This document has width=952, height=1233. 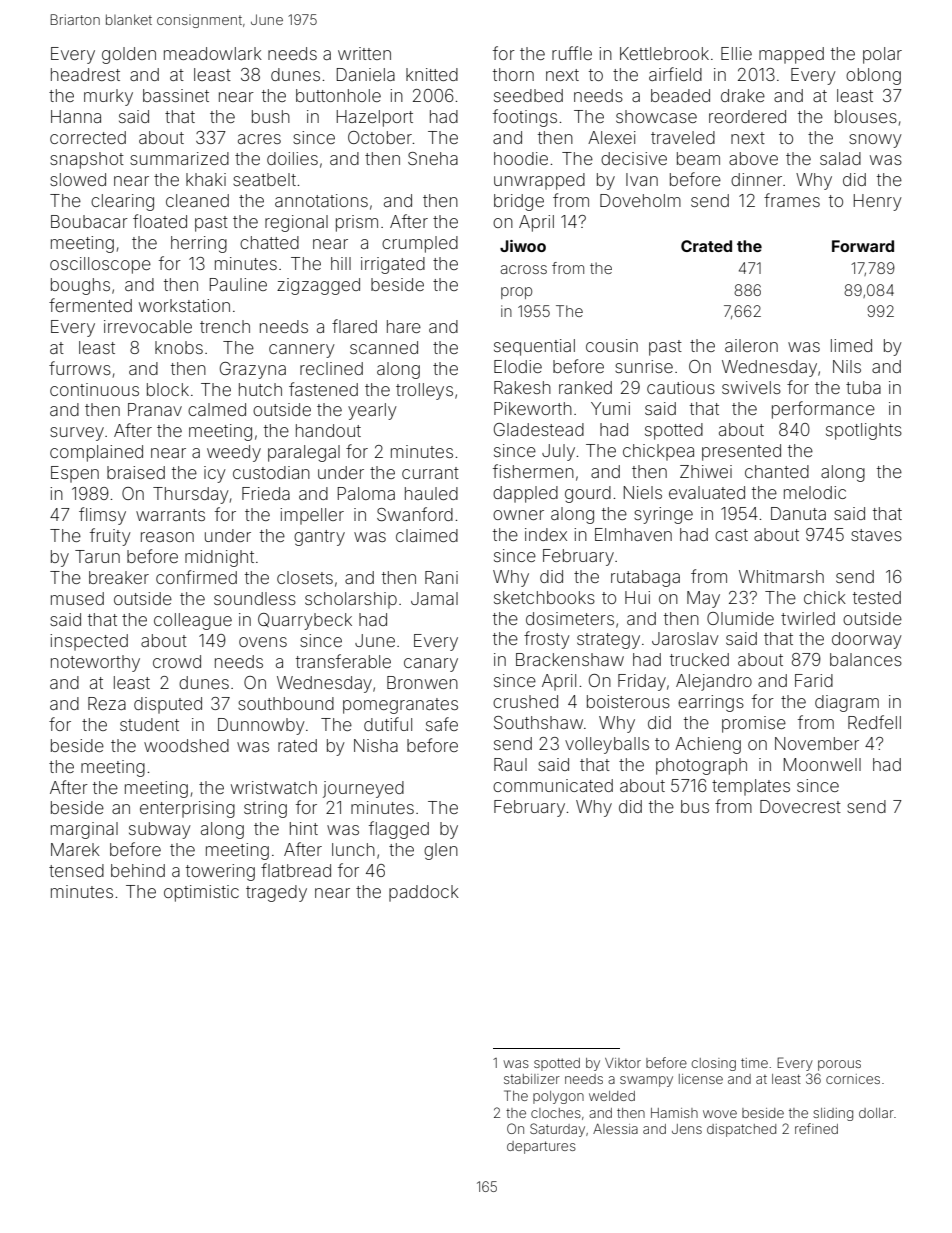 What do you see at coordinates (432, 74) in the document?
I see `knitted` at bounding box center [432, 74].
